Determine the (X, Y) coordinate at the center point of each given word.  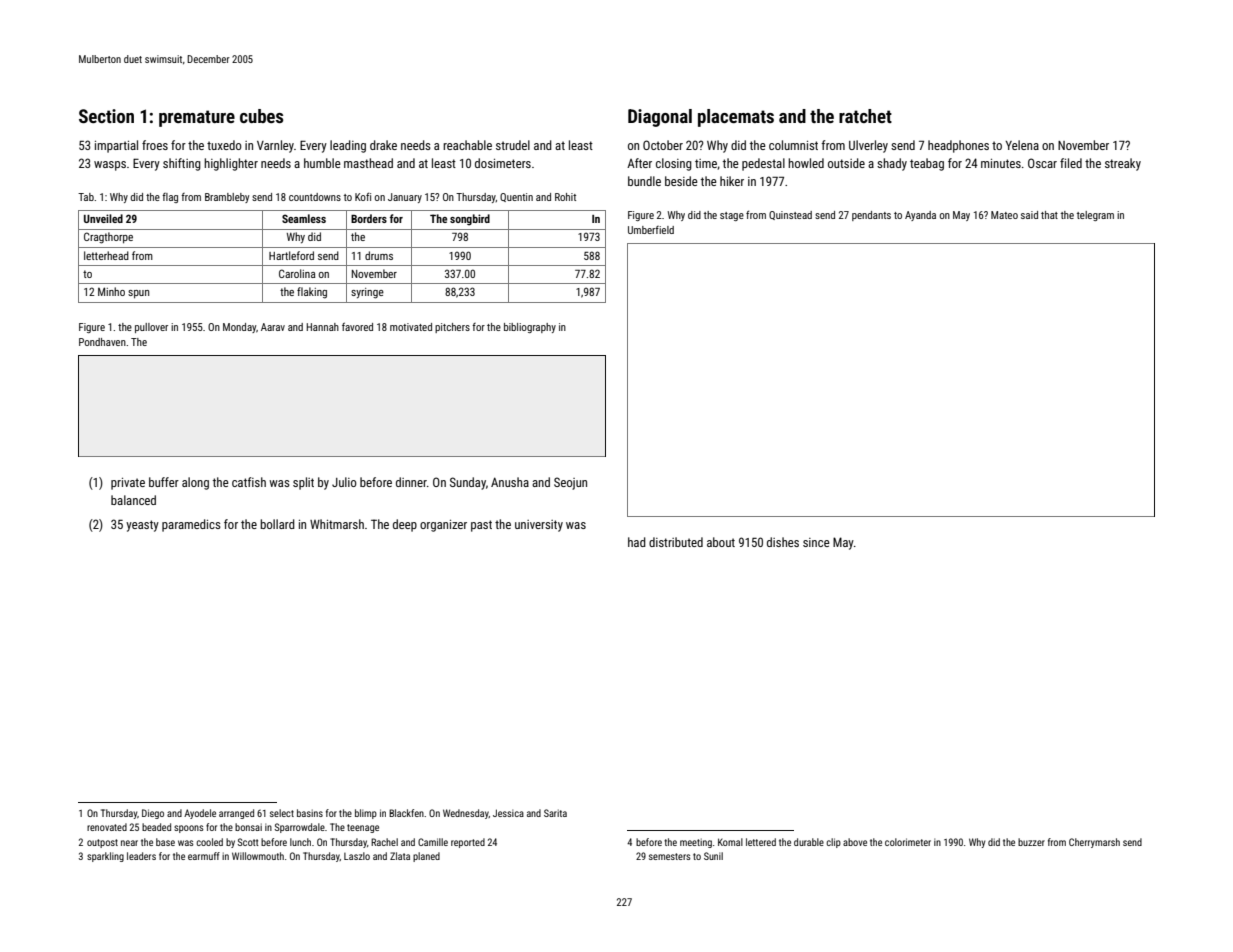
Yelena (1022, 145)
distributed (676, 542)
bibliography (530, 328)
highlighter (231, 164)
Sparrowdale (300, 828)
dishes (783, 542)
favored (357, 326)
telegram (1095, 216)
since (816, 542)
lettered (761, 842)
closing (674, 164)
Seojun (570, 483)
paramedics (191, 525)
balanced (133, 500)
